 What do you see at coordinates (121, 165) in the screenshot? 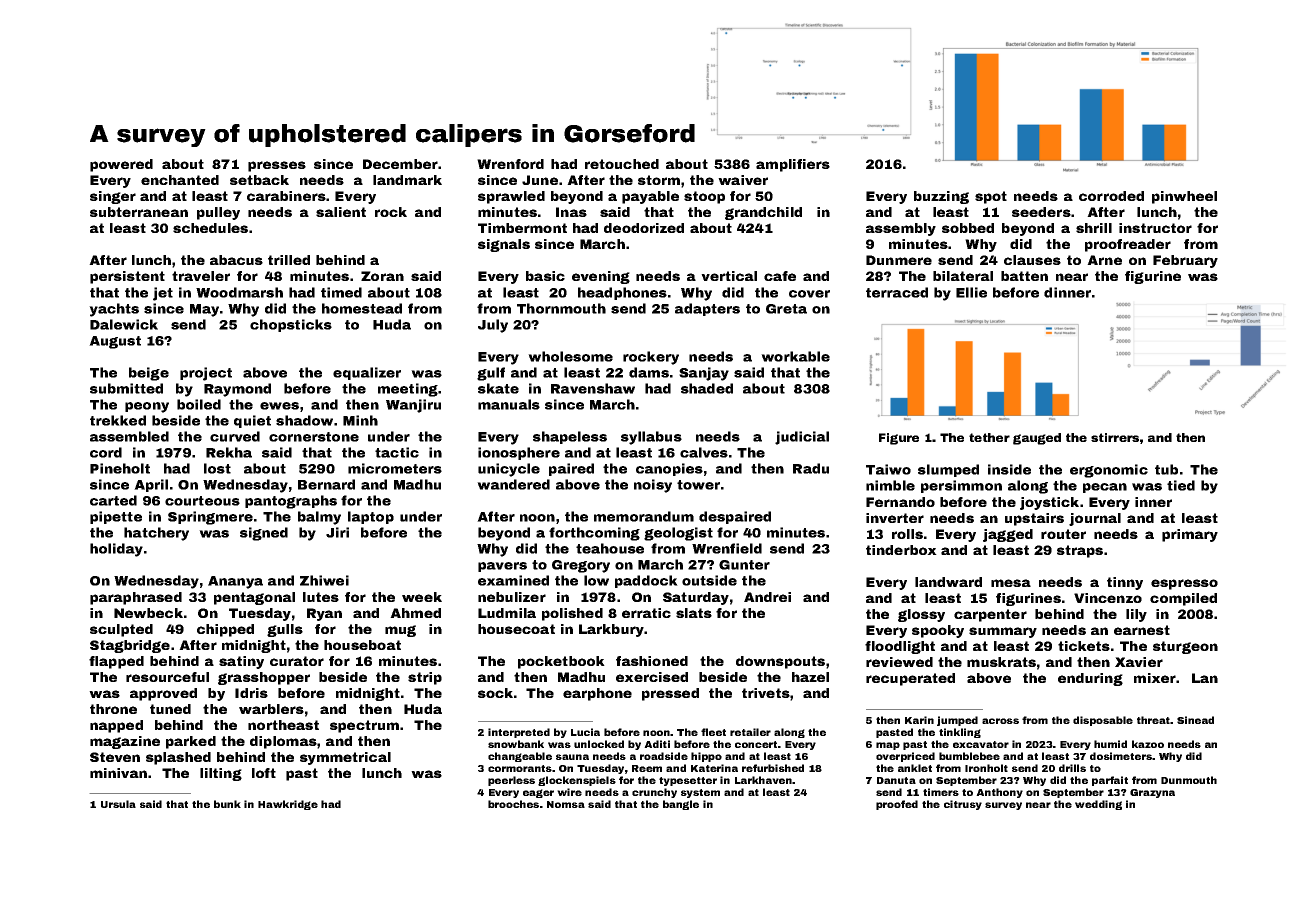
I see `powered` at bounding box center [121, 165].
